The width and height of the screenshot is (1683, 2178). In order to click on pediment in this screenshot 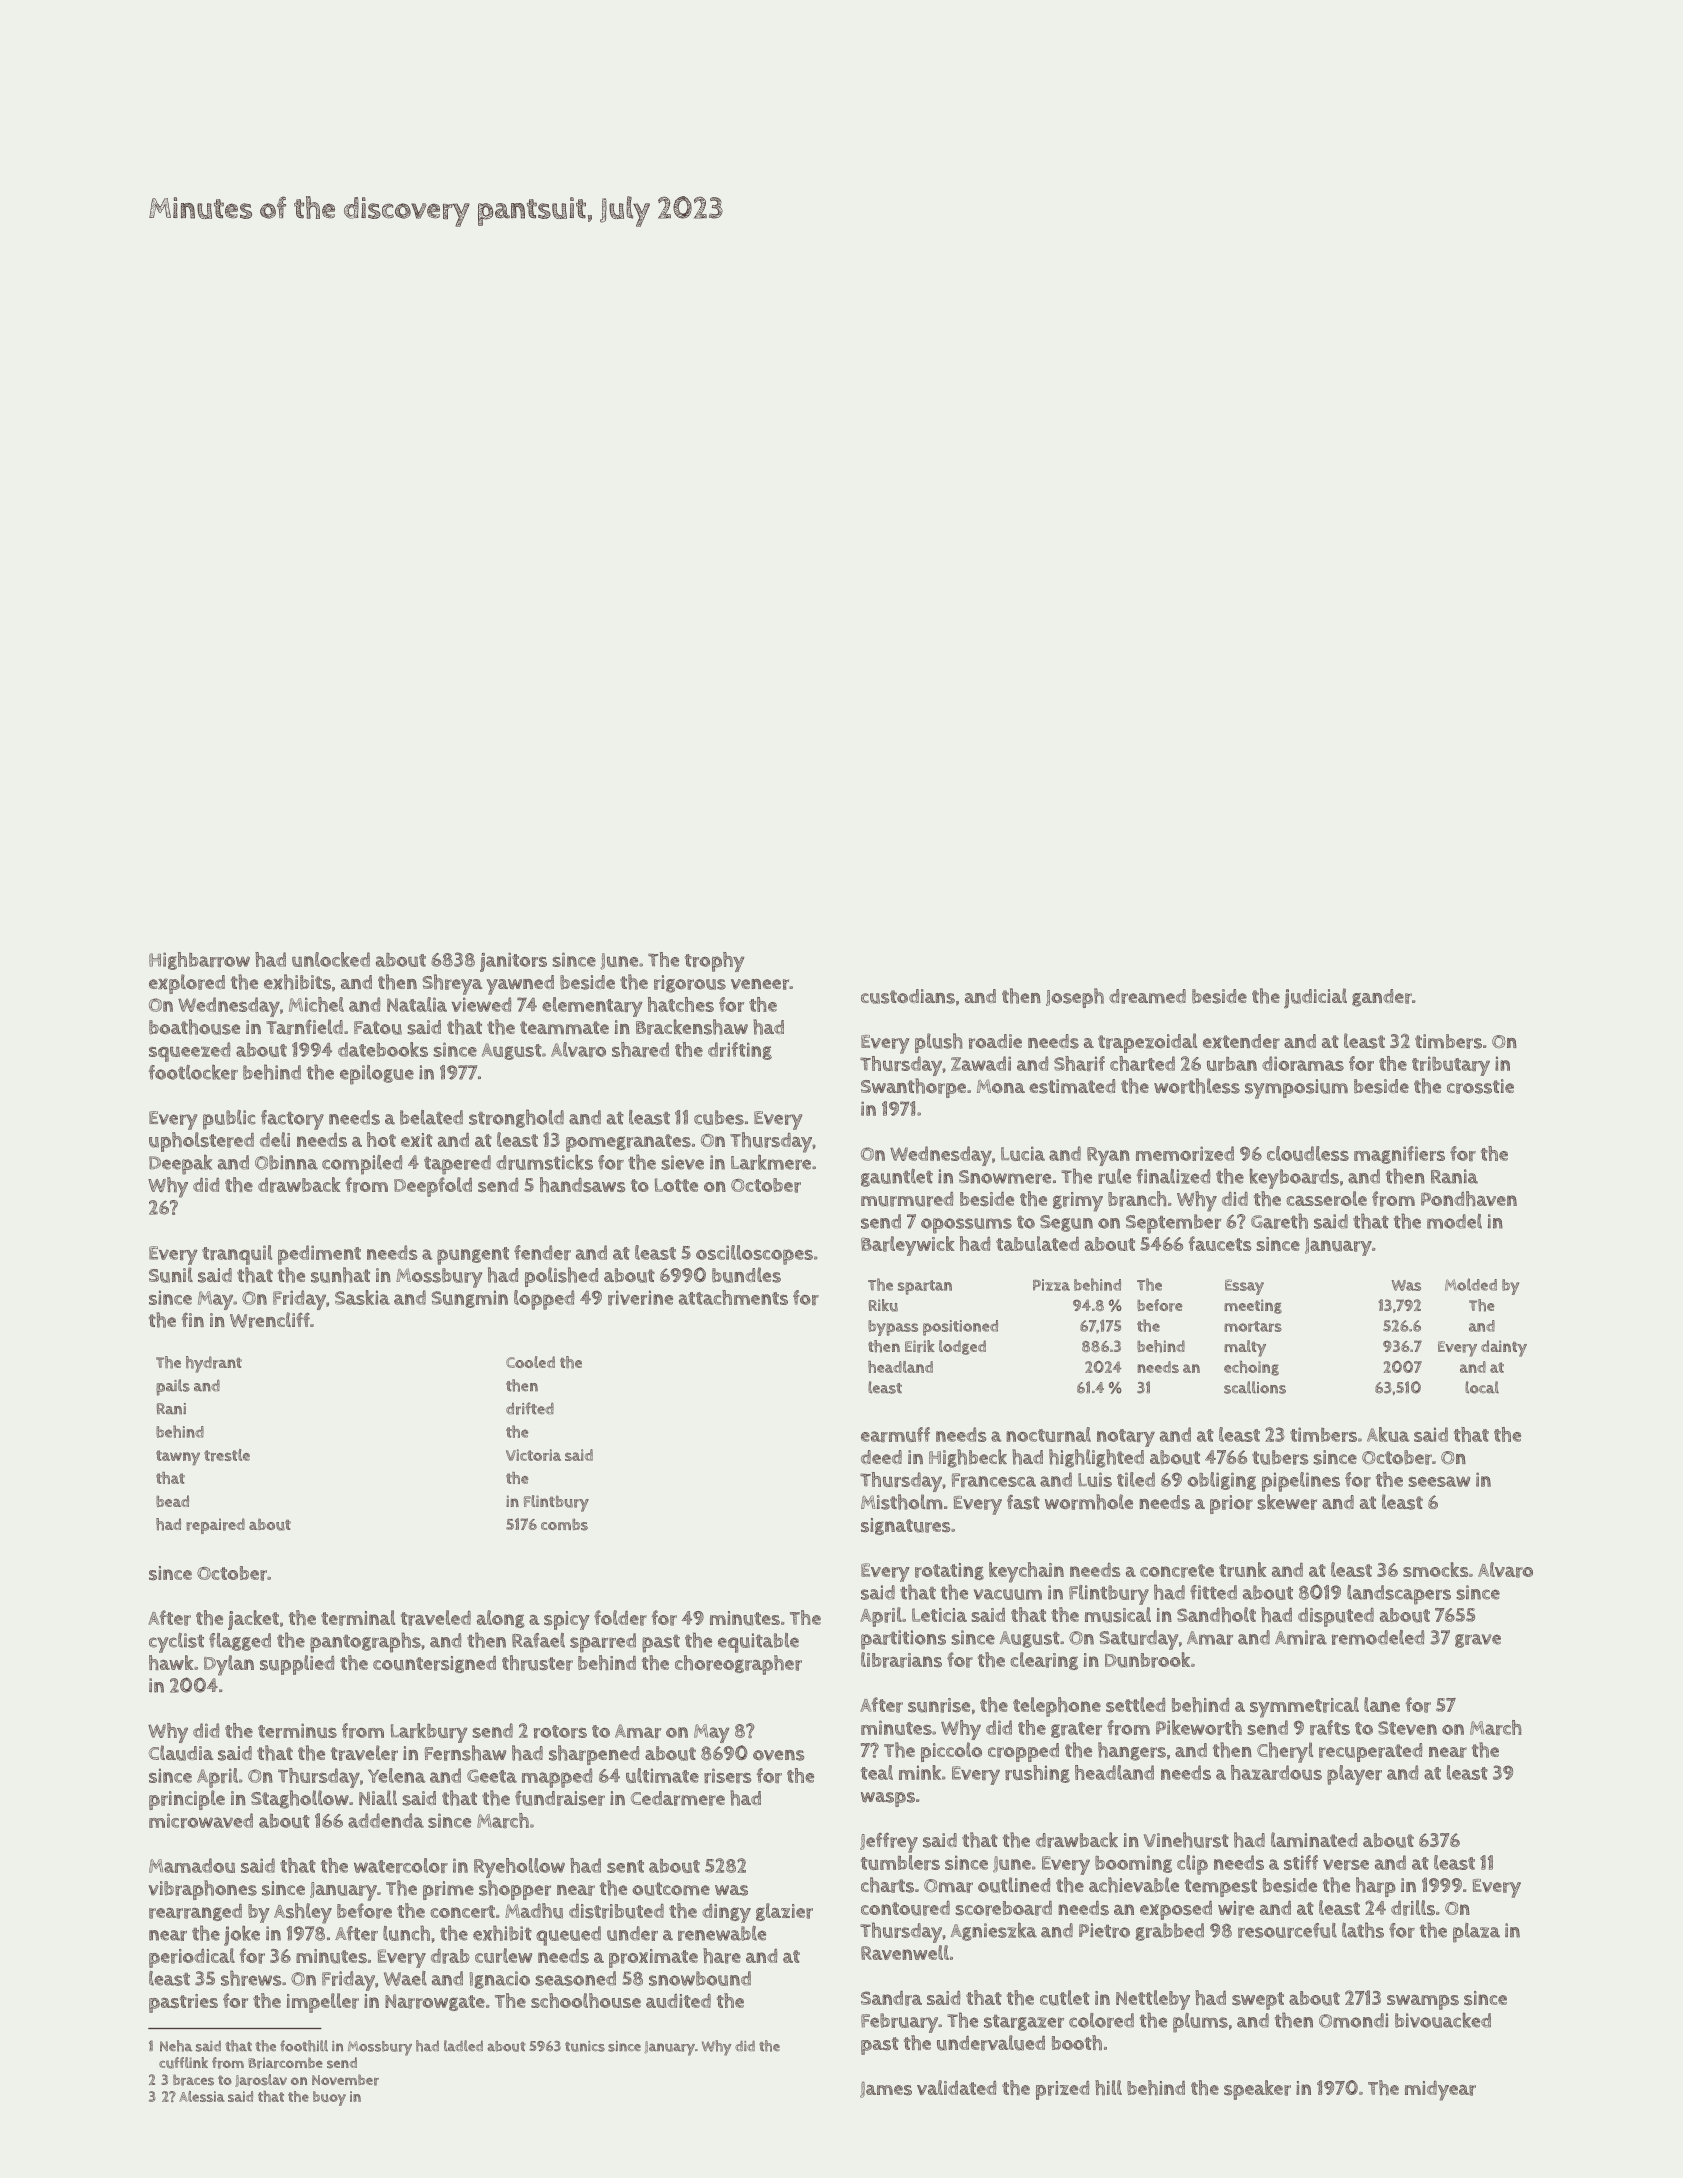, I will do `click(319, 1255)`.
